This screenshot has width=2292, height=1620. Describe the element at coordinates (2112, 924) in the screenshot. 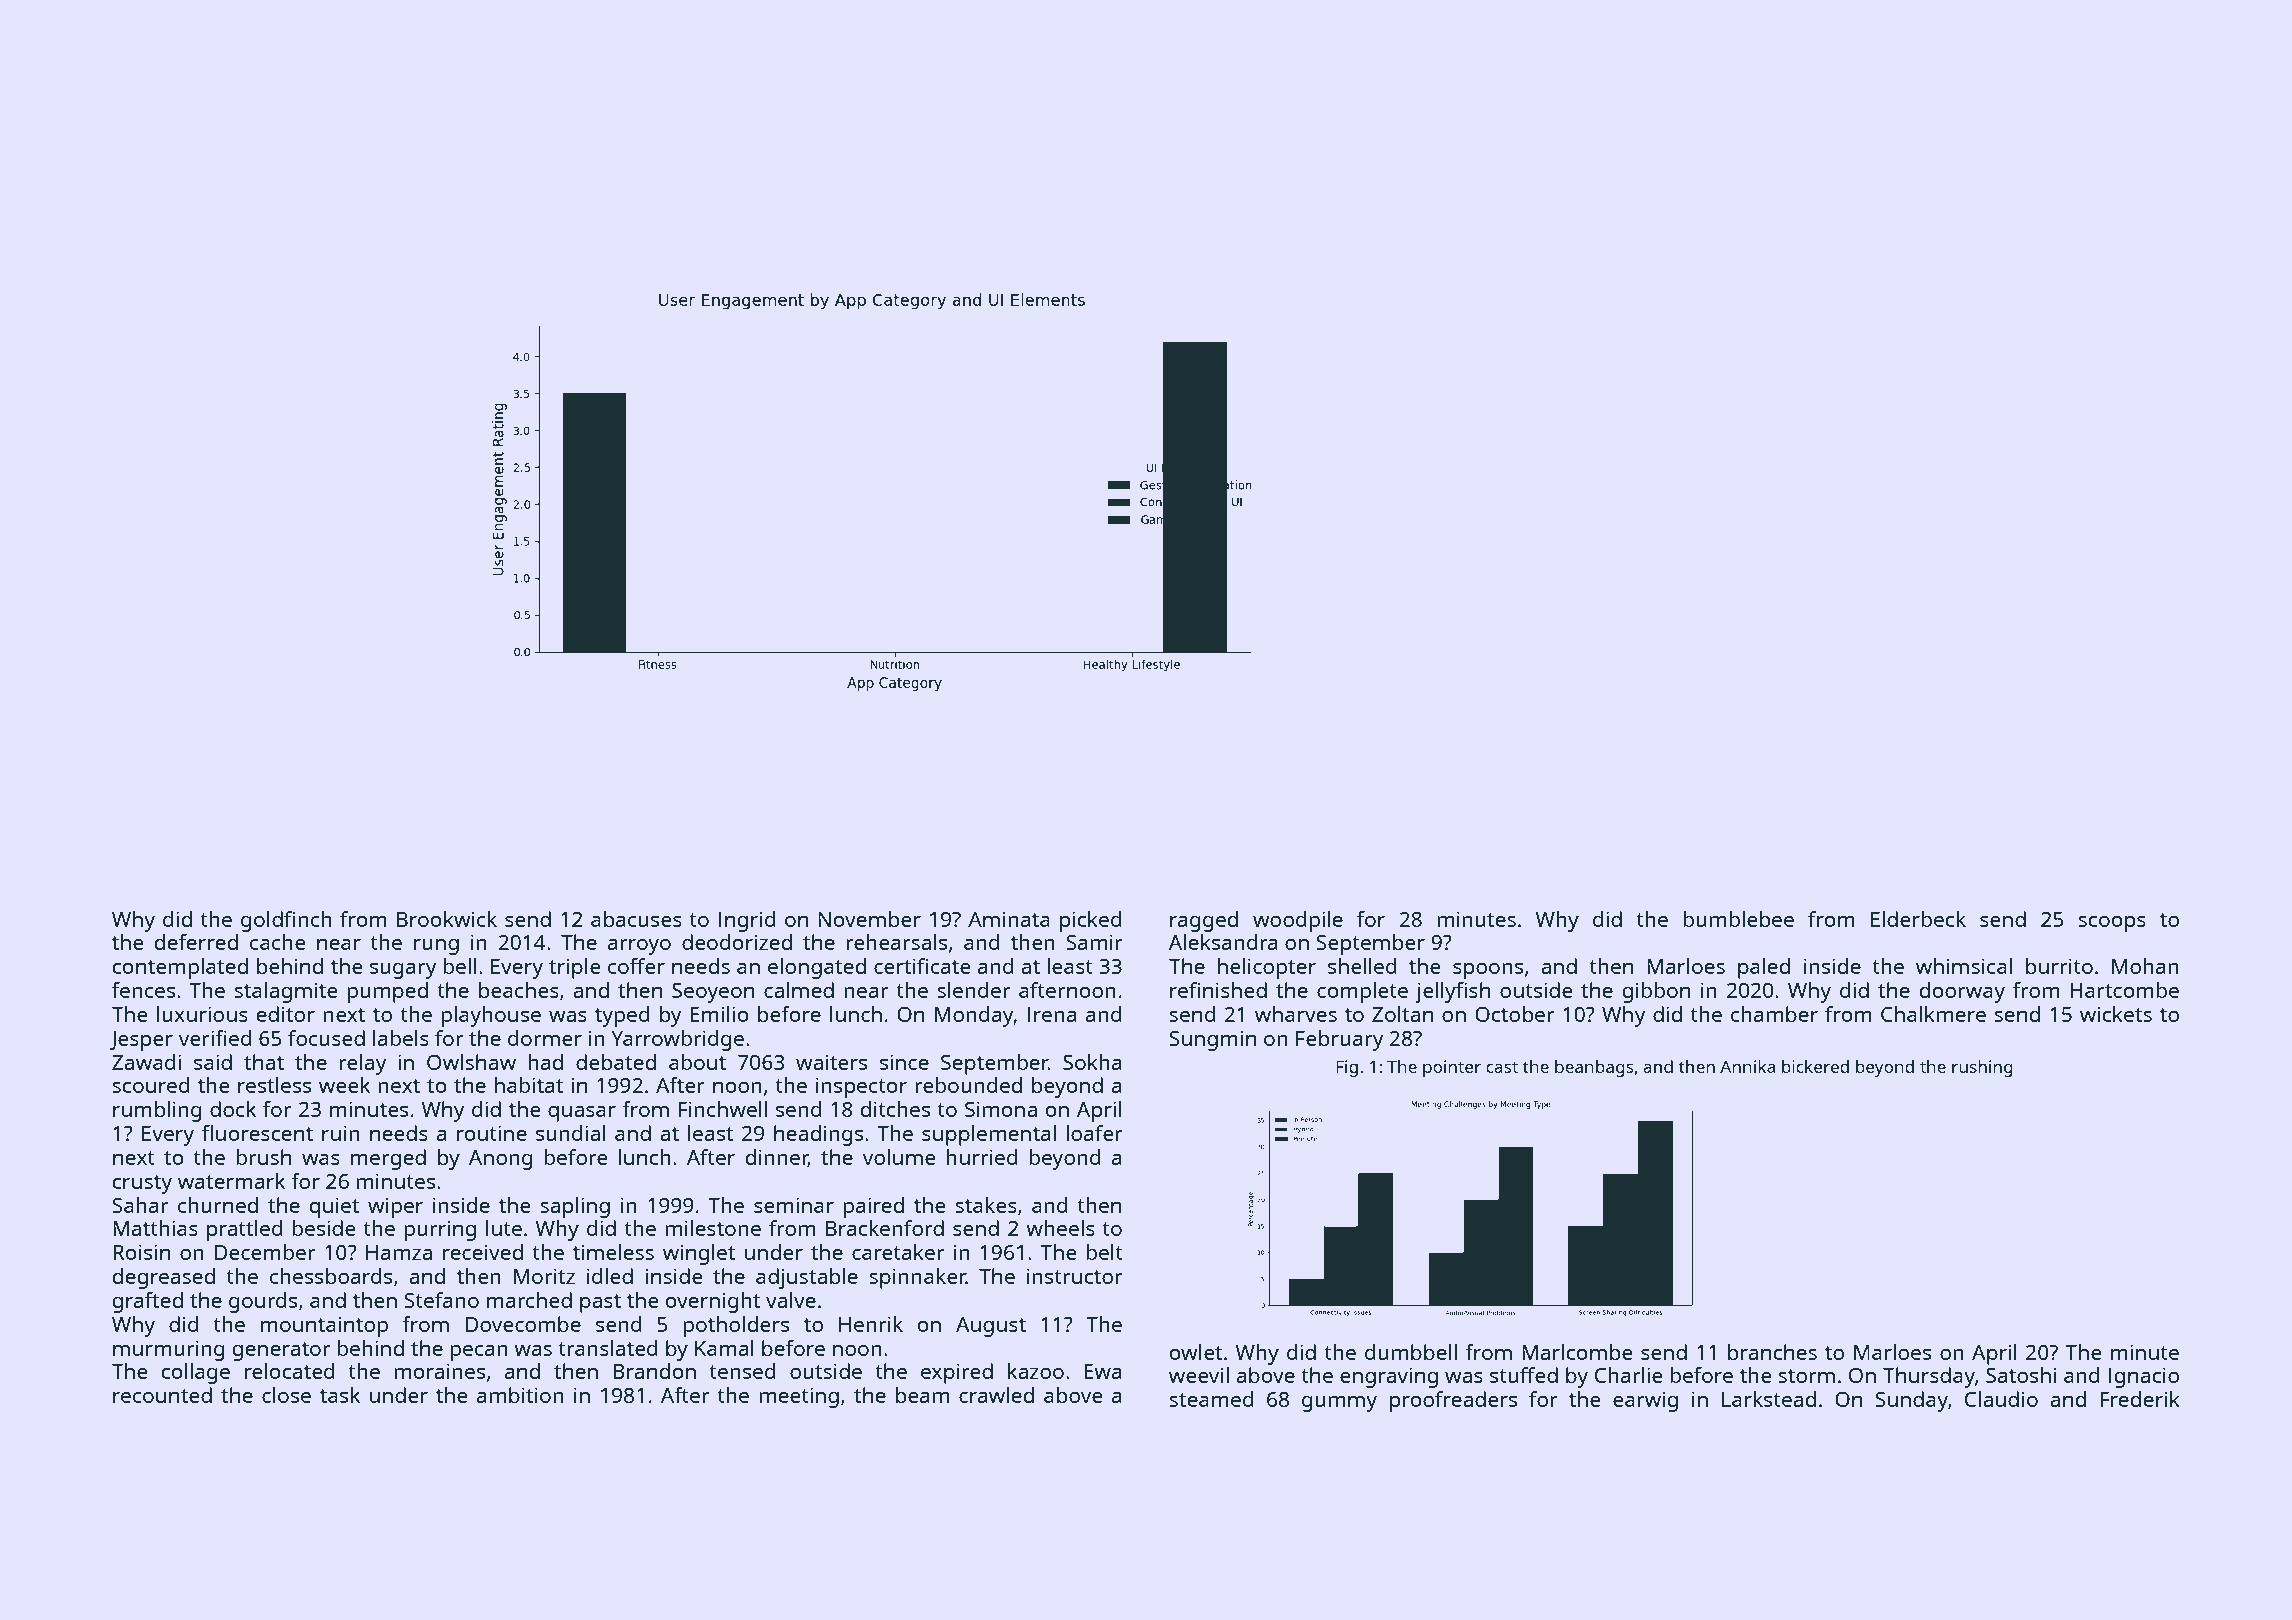

I see `scoops` at that location.
